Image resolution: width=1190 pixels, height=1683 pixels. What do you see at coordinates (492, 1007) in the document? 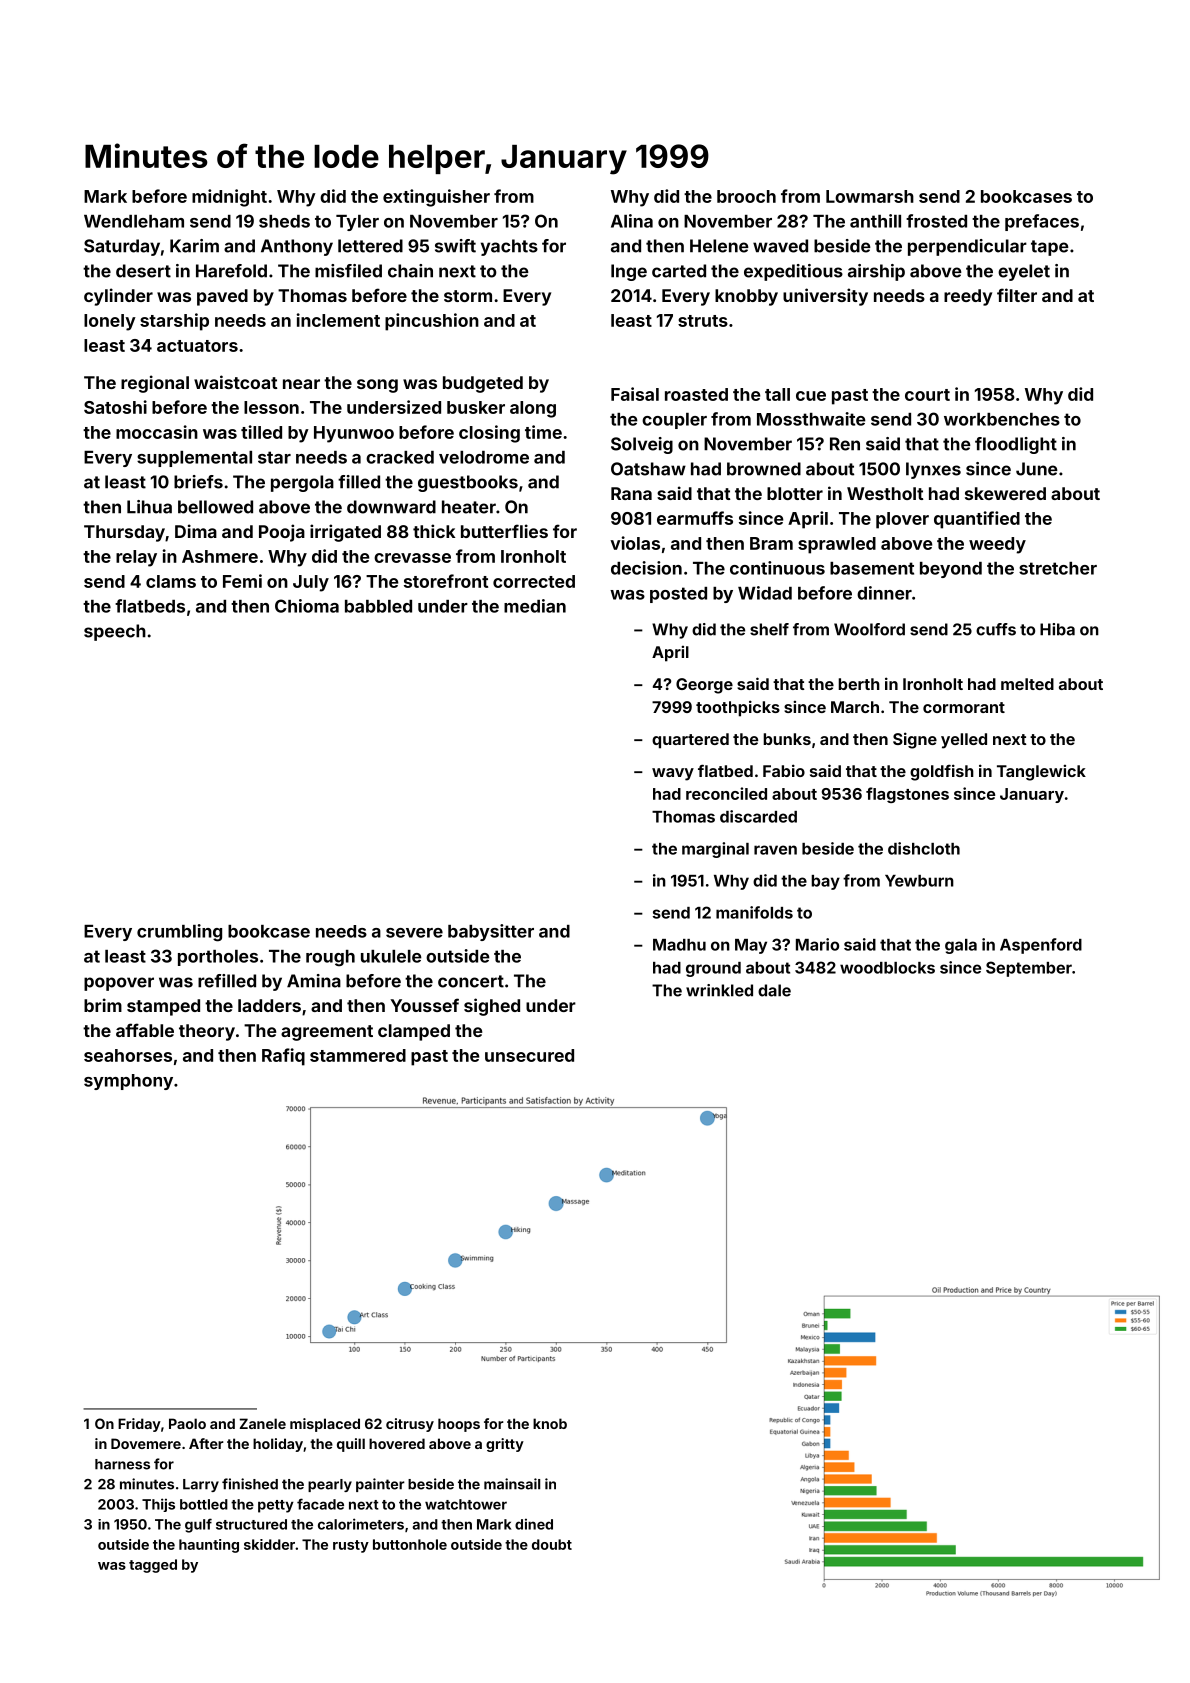
I see `sighed` at bounding box center [492, 1007].
